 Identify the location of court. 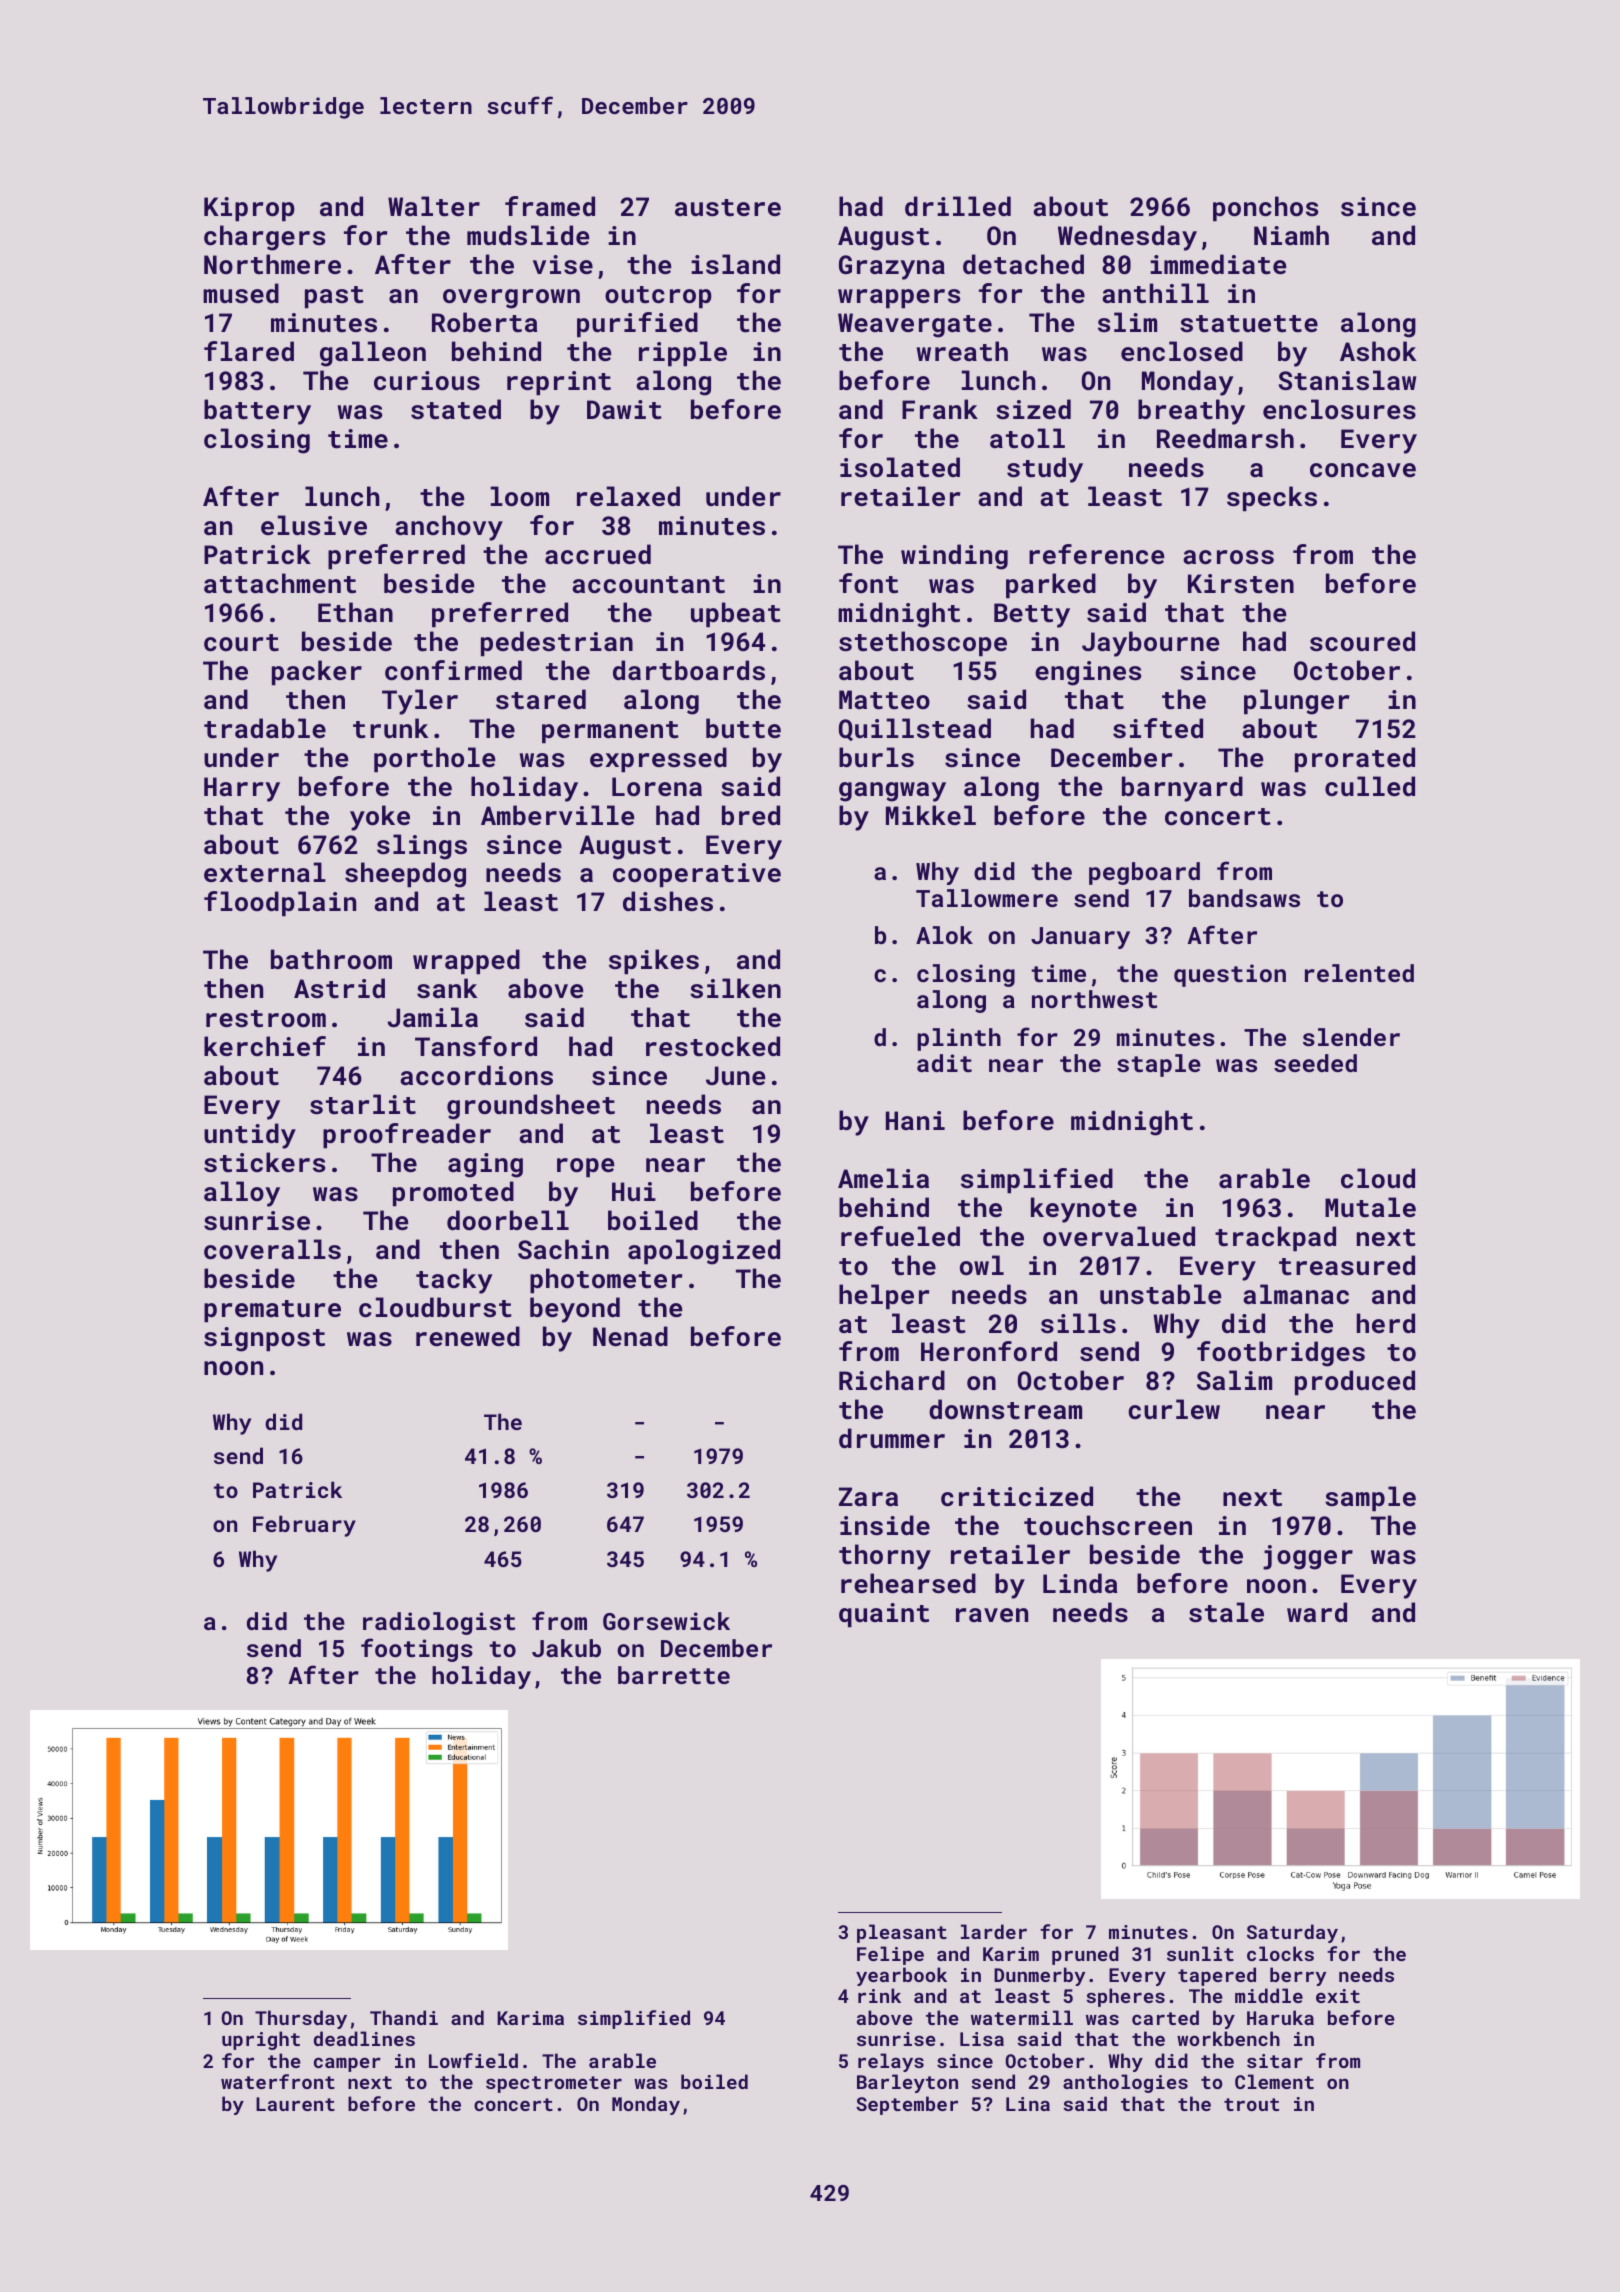
(241, 643).
